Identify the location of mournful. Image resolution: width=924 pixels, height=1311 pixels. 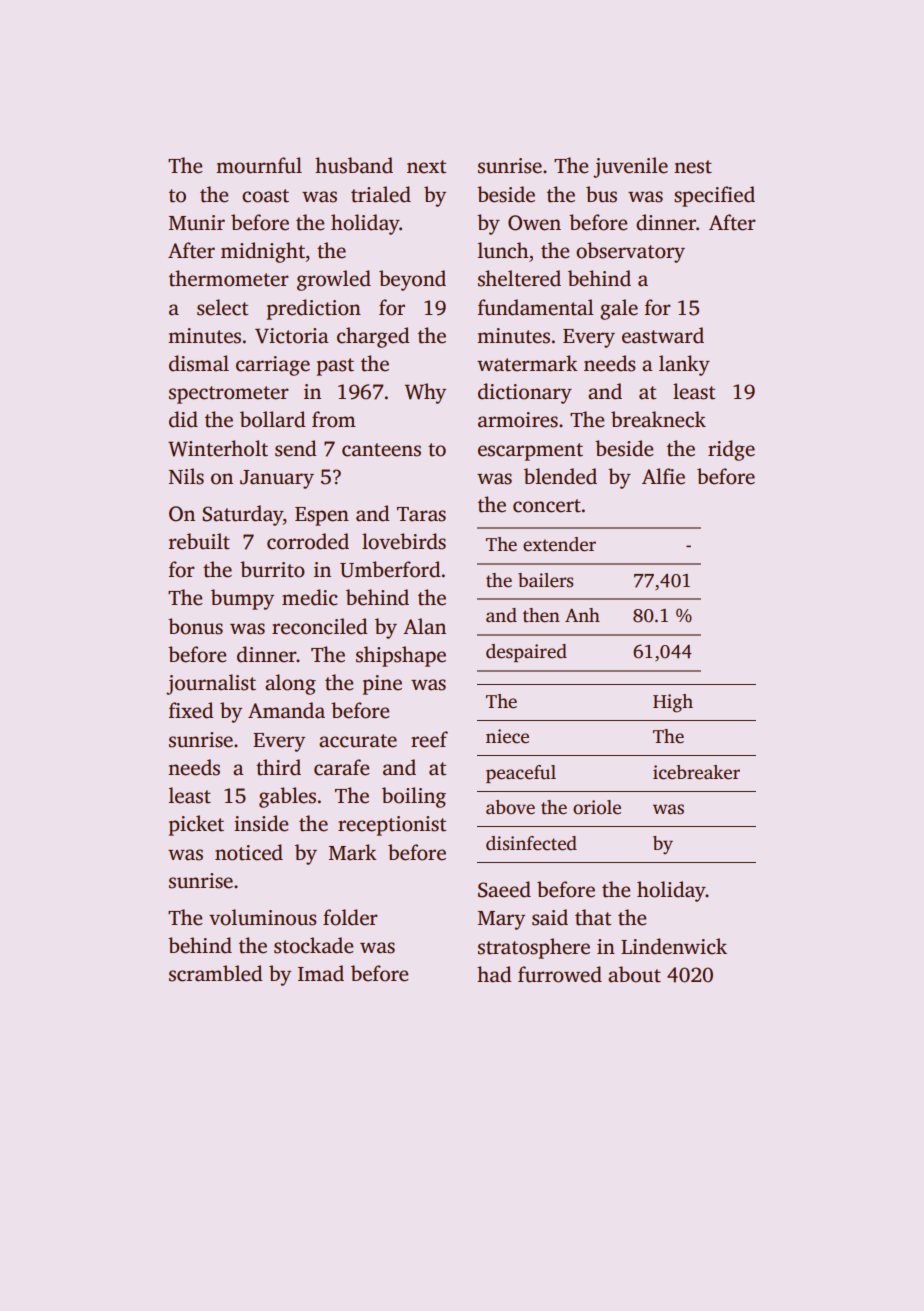
(259, 165).
